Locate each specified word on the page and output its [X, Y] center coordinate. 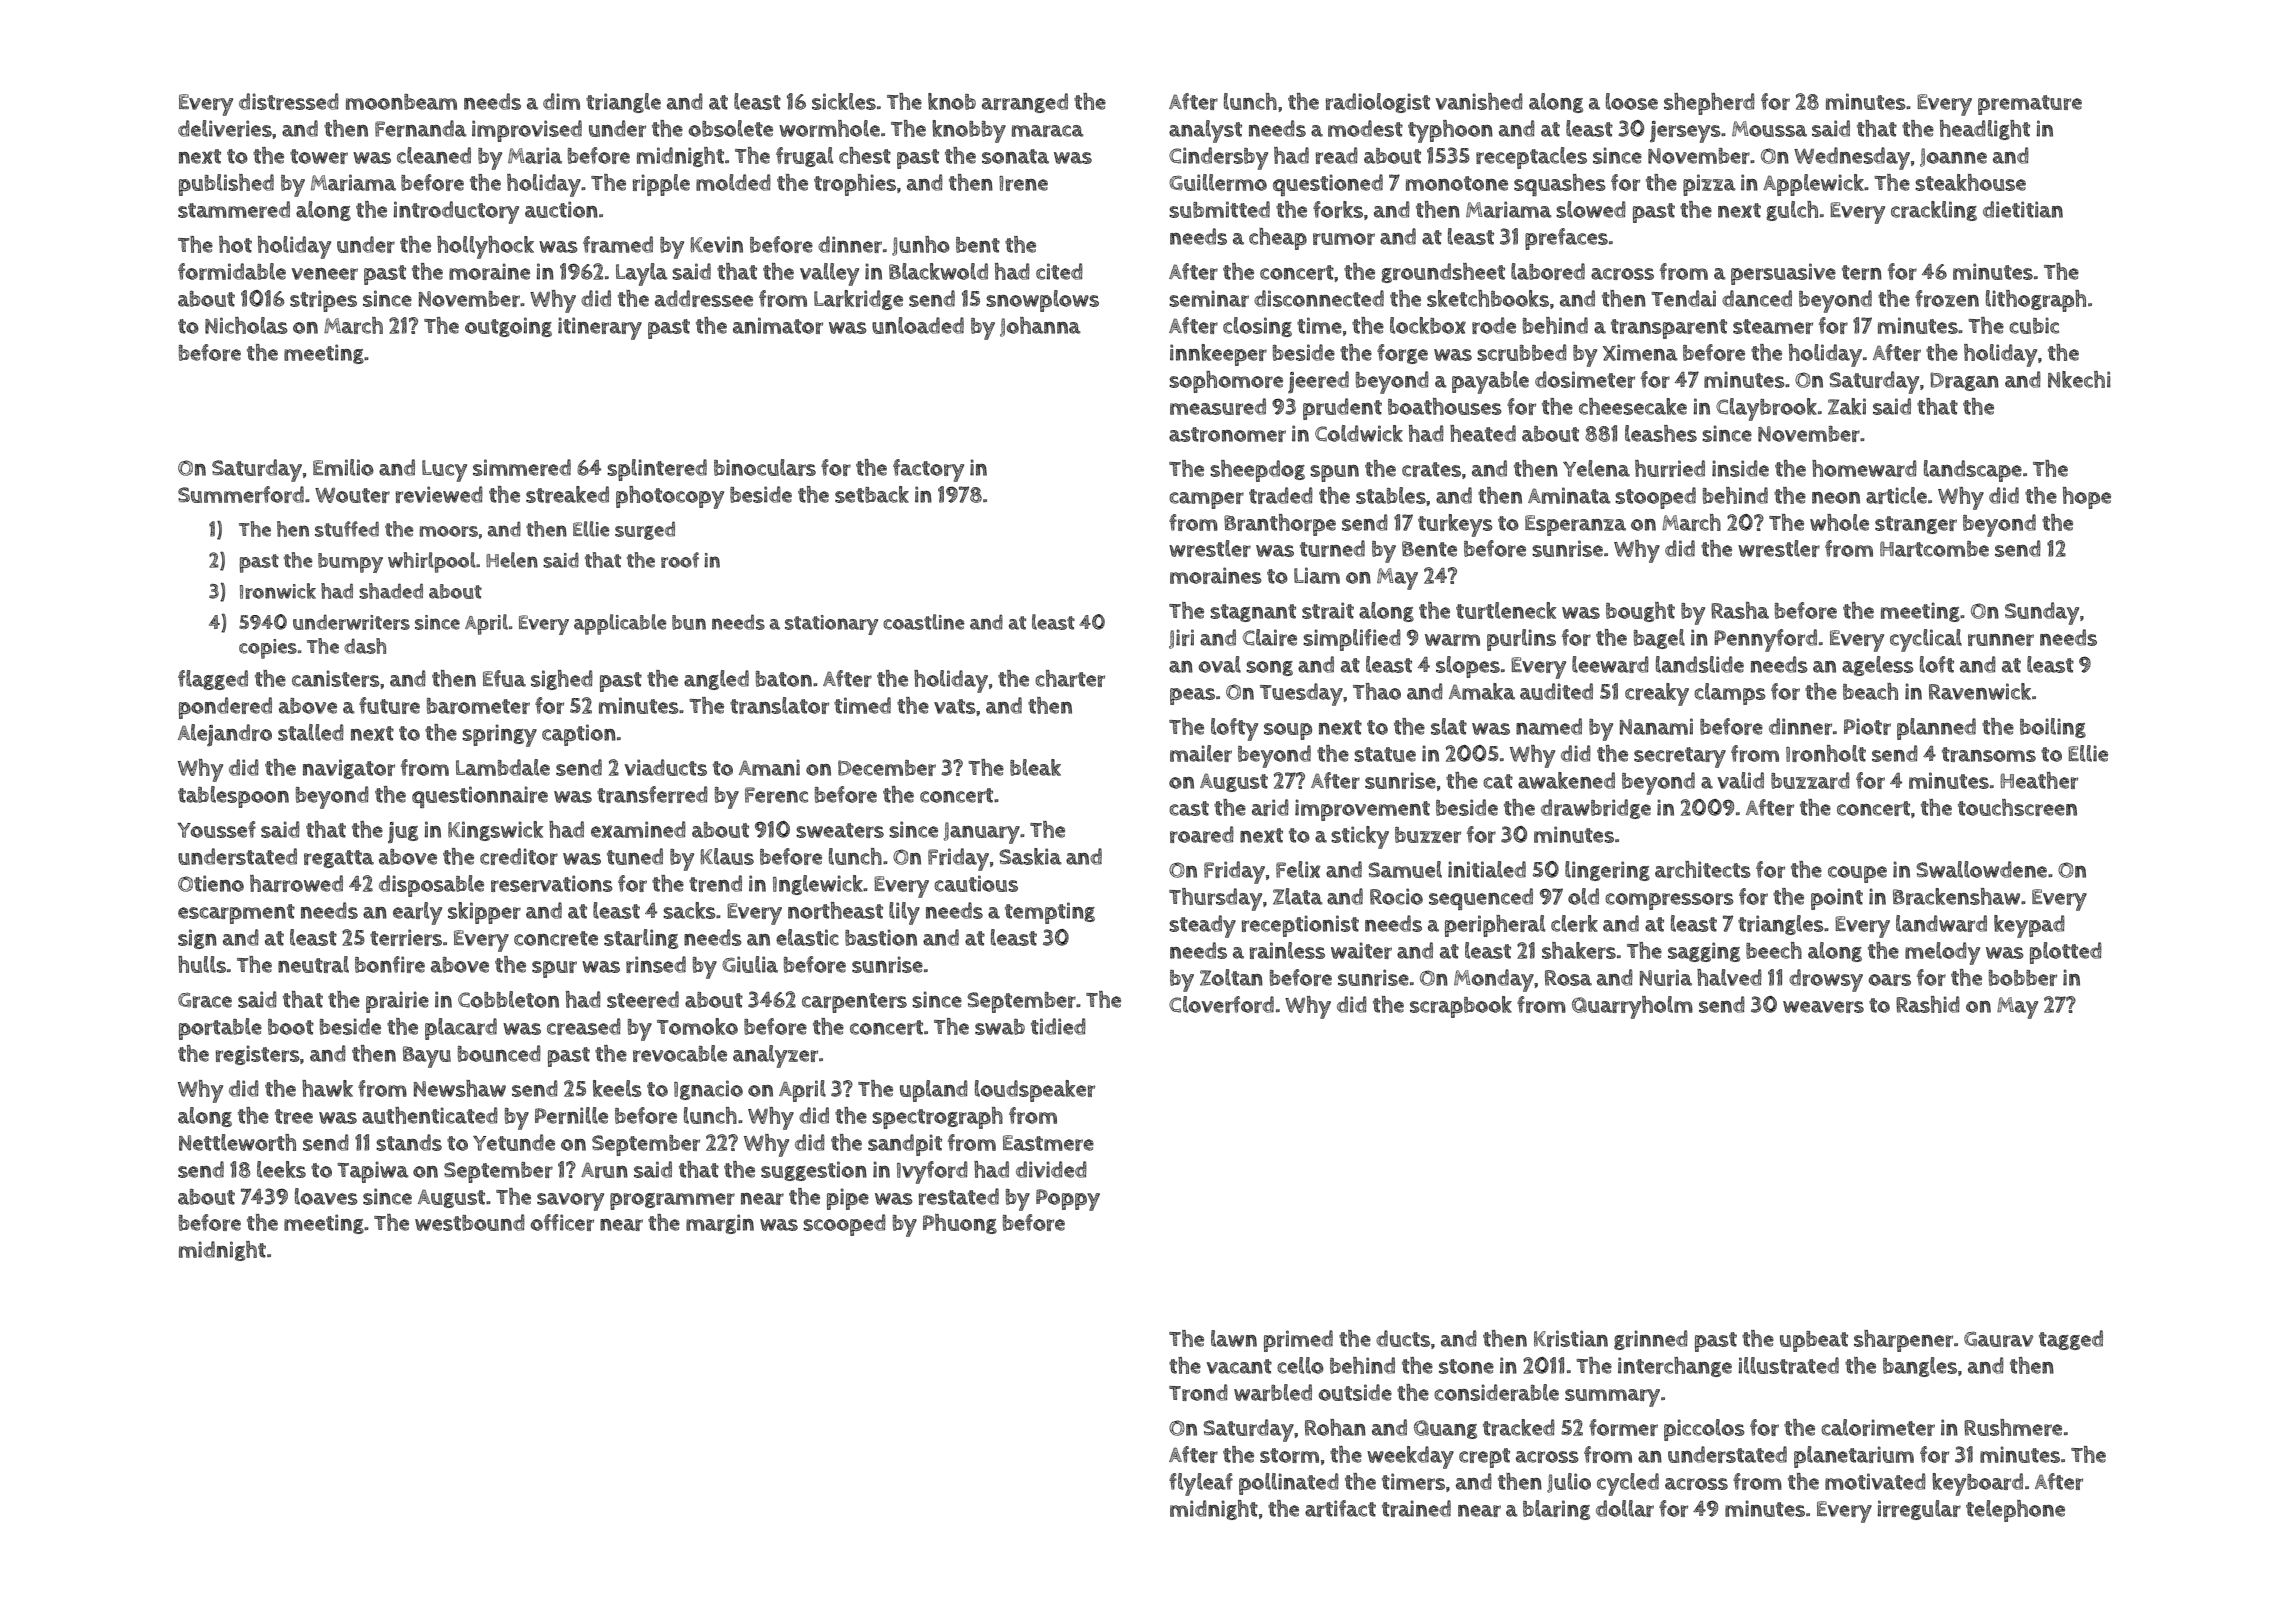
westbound [470, 1222]
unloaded [918, 325]
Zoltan [1231, 977]
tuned [635, 856]
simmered [522, 467]
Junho [921, 246]
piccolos [1704, 1430]
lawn [1234, 1338]
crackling [1934, 211]
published [226, 185]
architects [1703, 869]
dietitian [2023, 209]
